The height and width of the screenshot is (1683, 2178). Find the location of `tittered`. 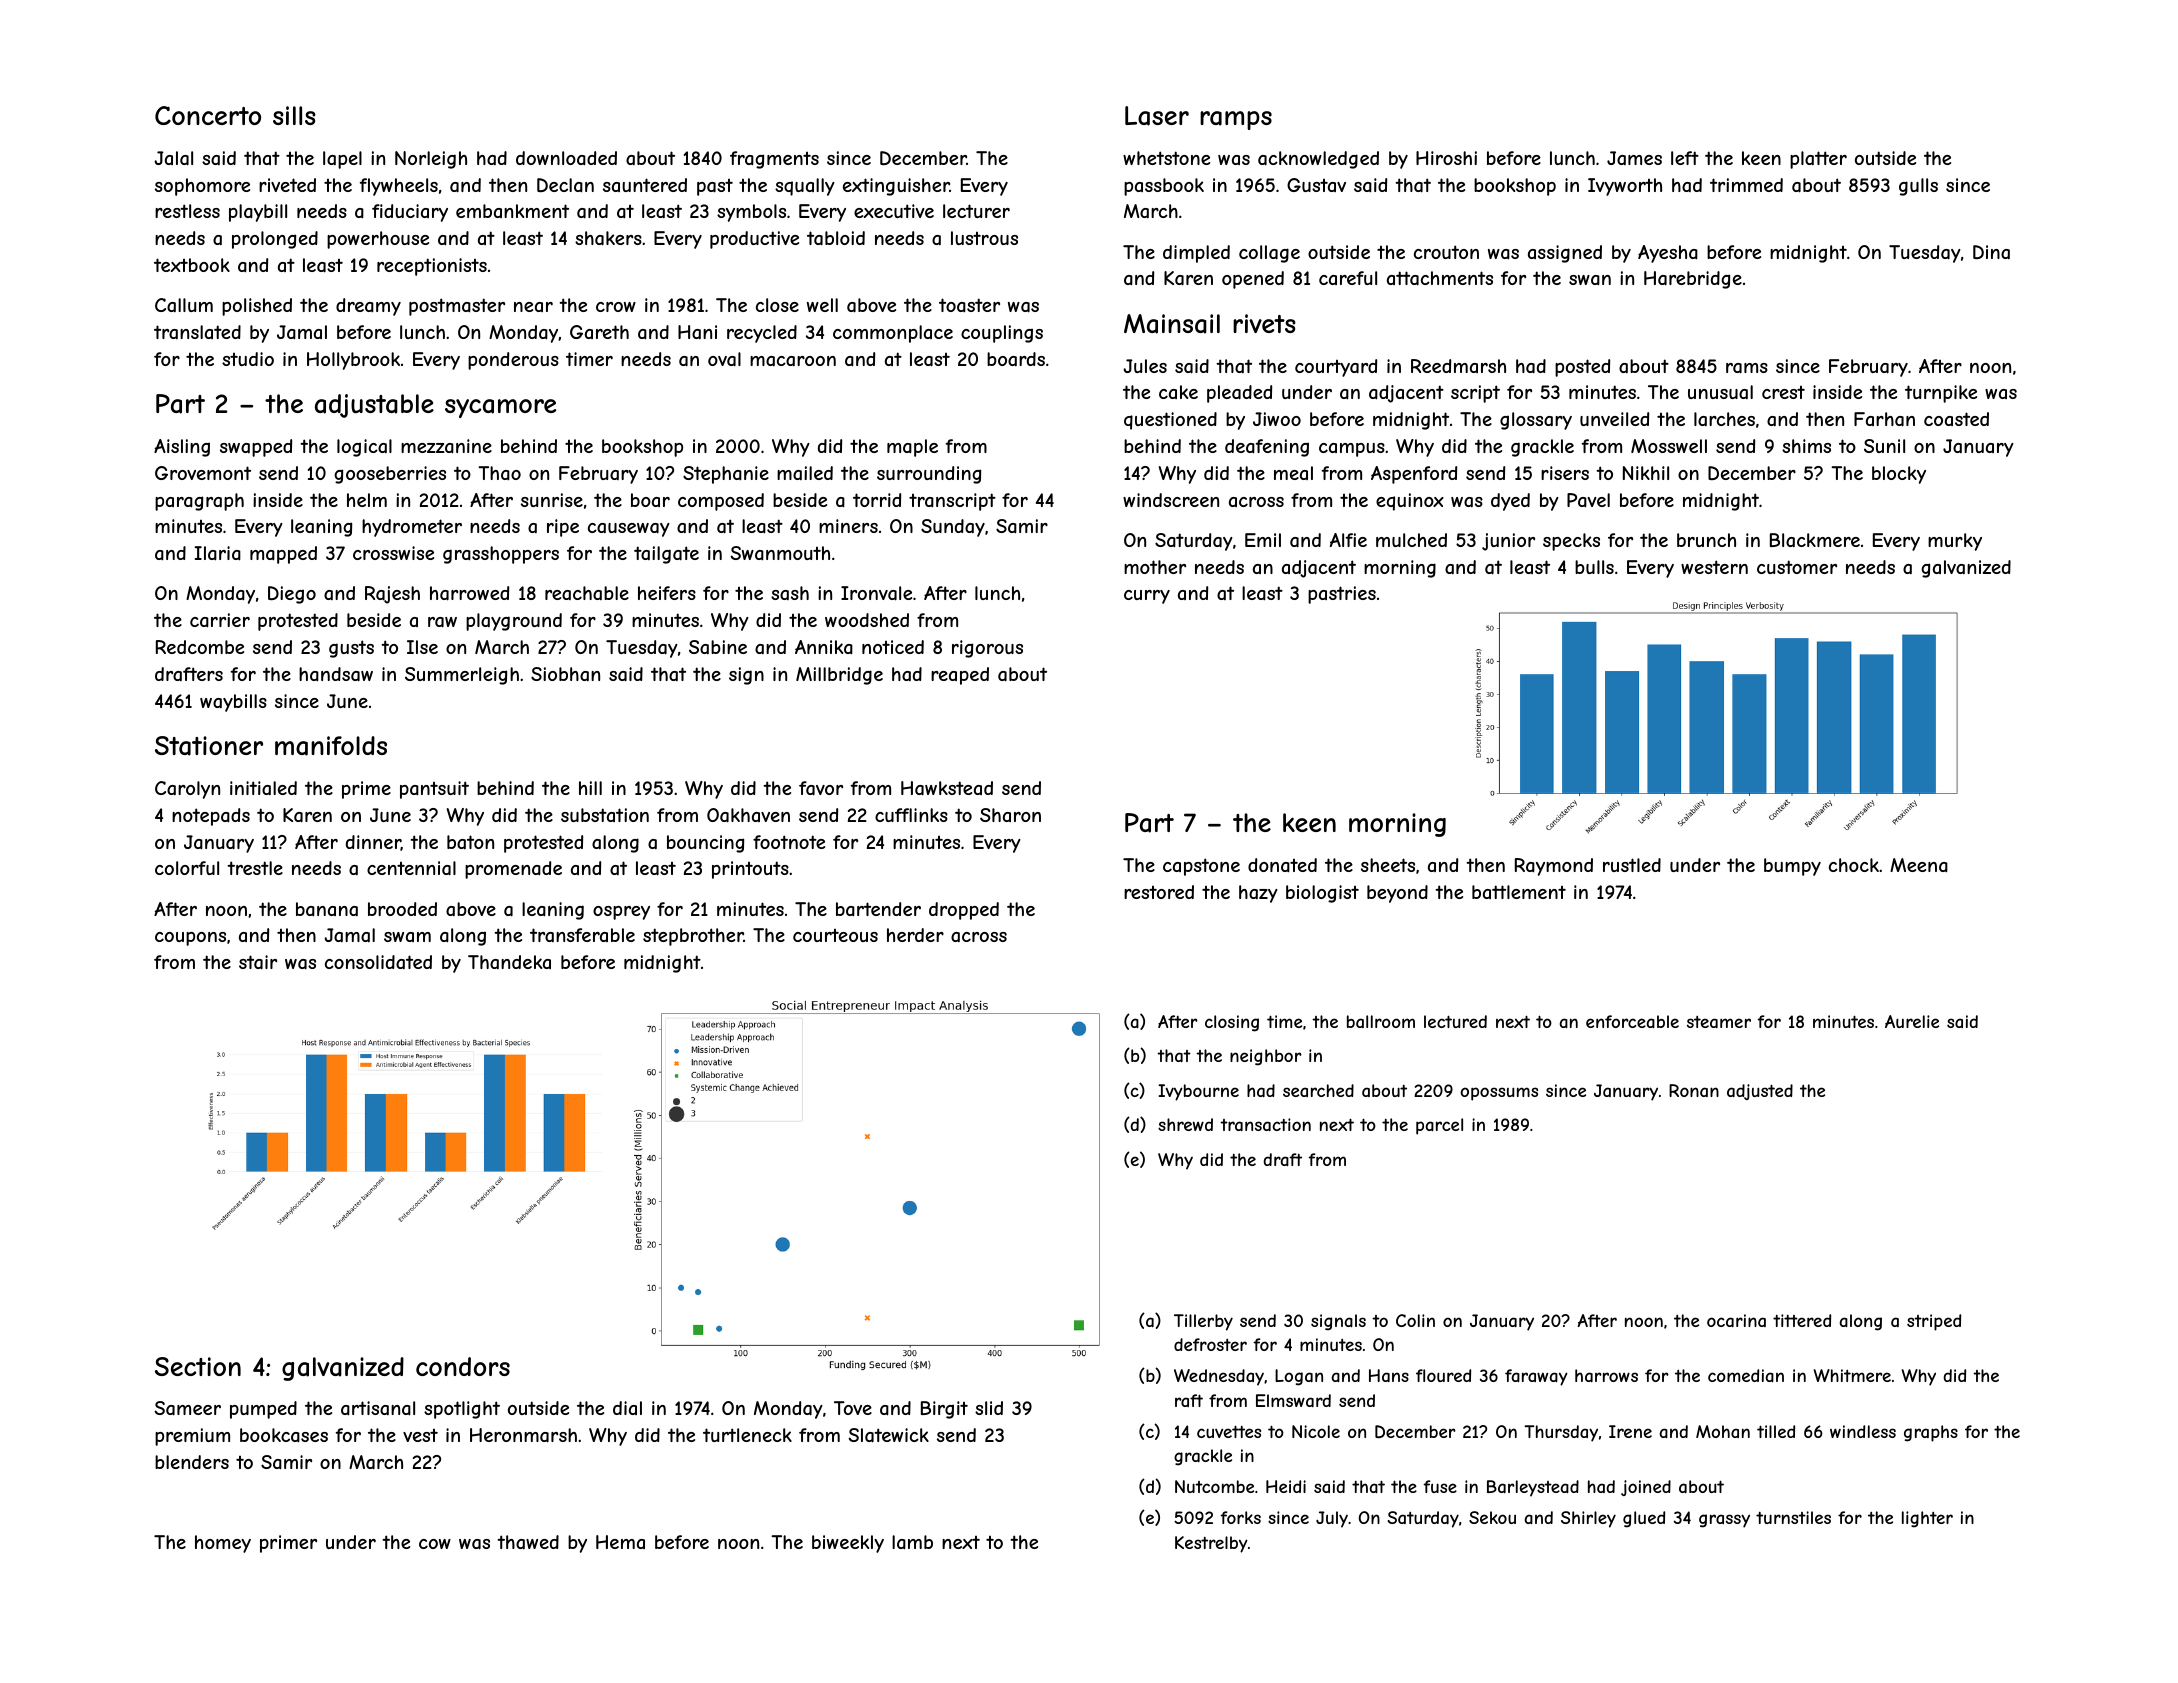

tittered is located at coordinates (1802, 1320).
